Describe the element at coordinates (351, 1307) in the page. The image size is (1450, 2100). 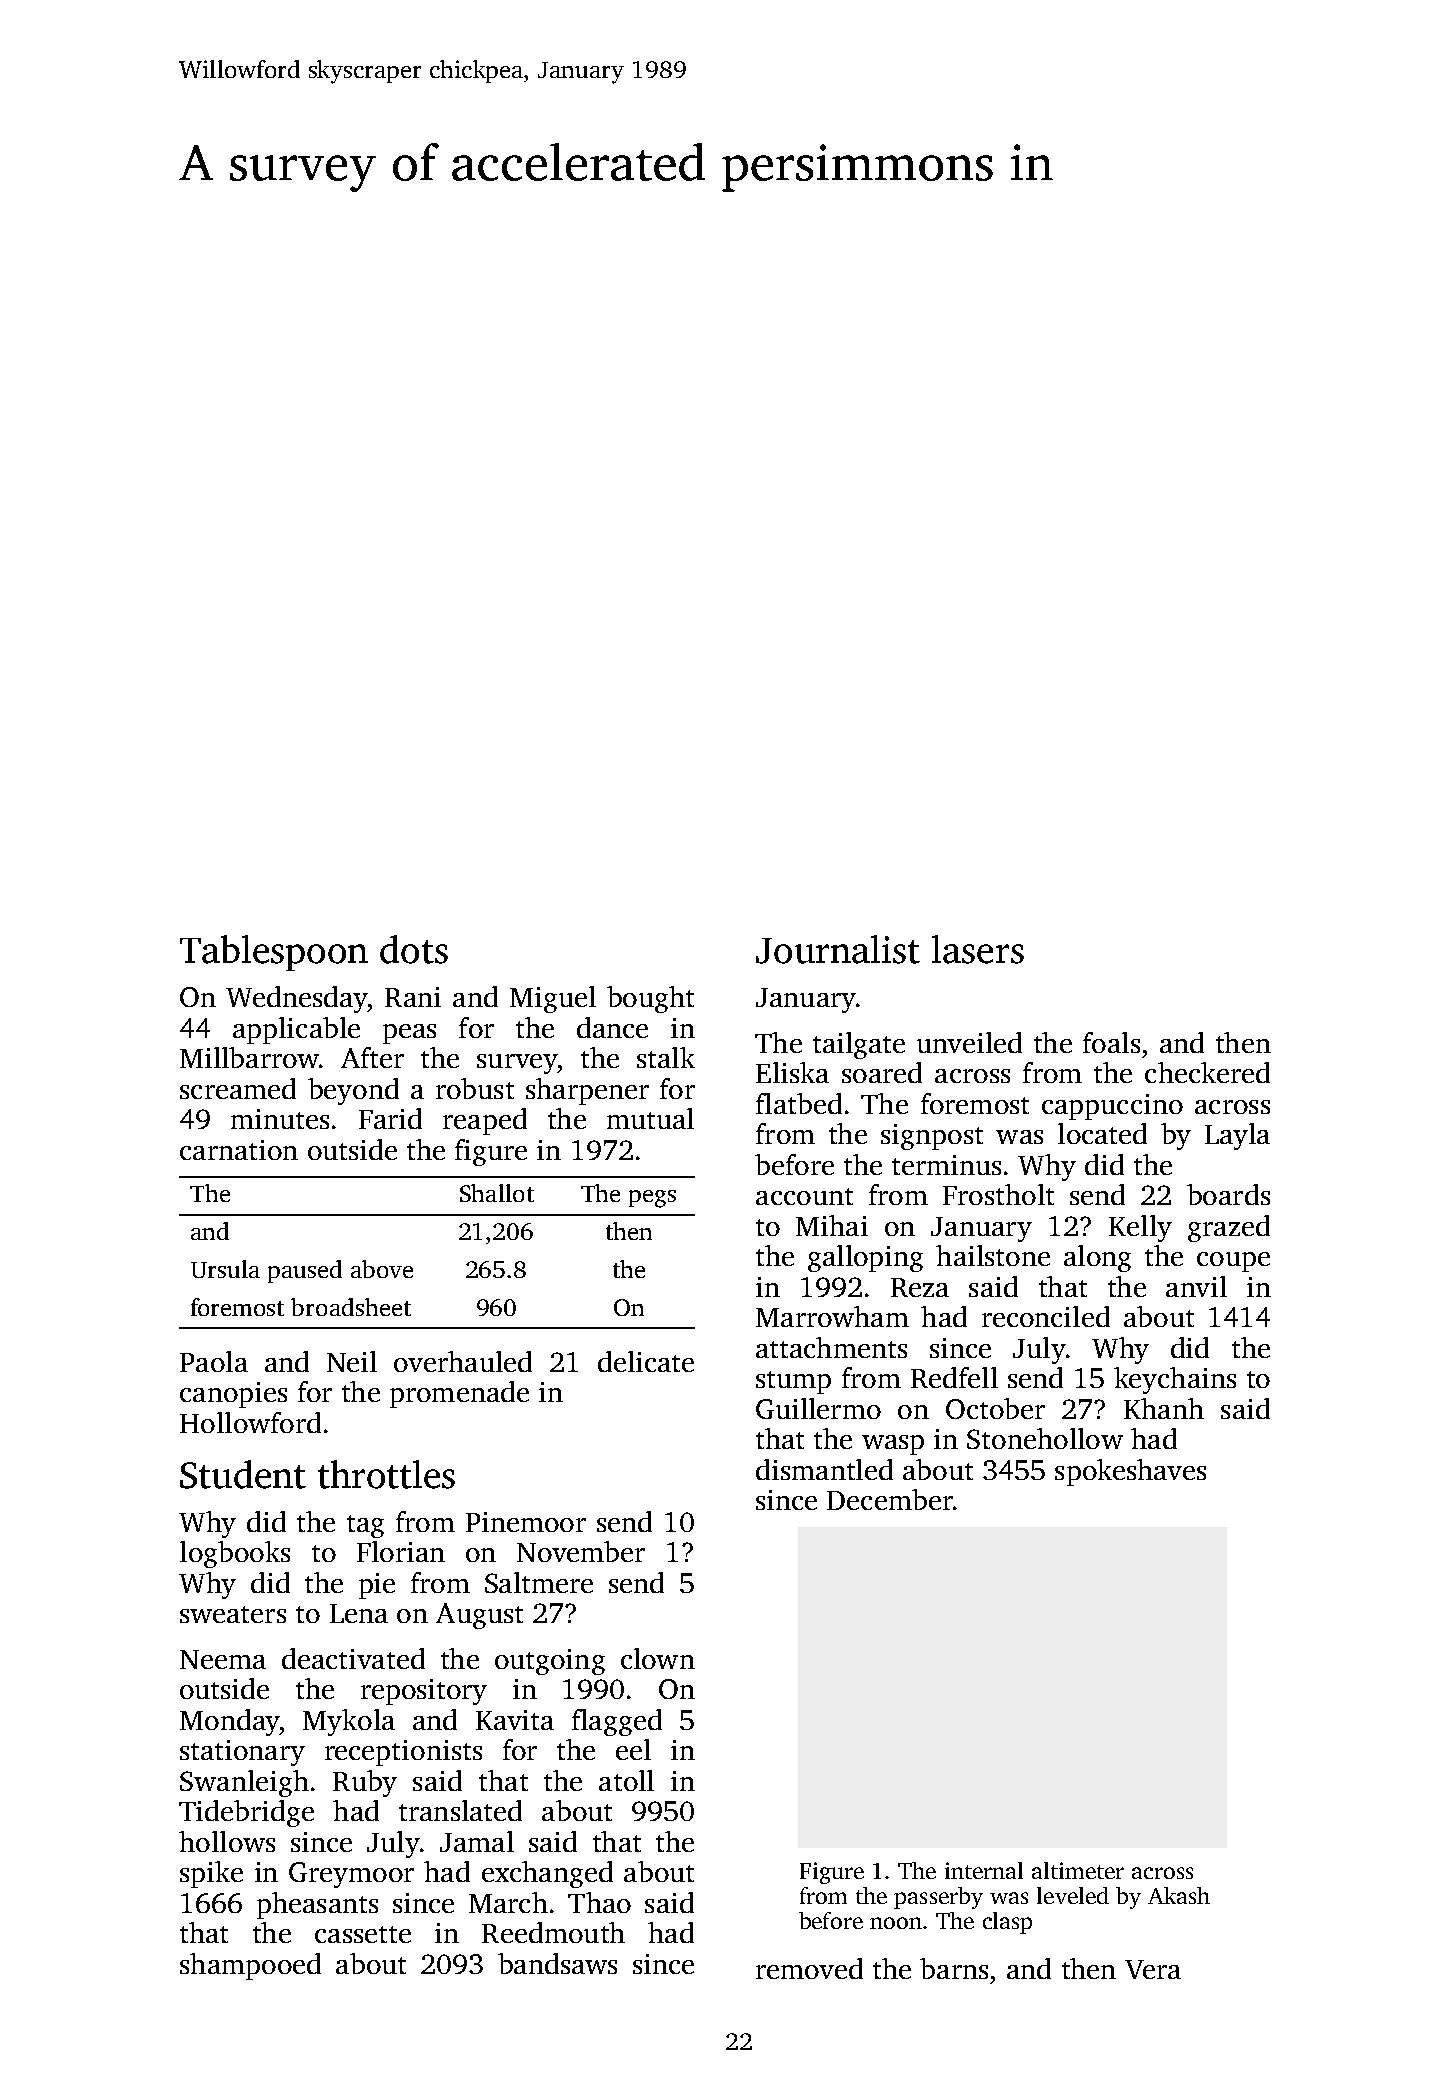
I see `broadsheet` at that location.
